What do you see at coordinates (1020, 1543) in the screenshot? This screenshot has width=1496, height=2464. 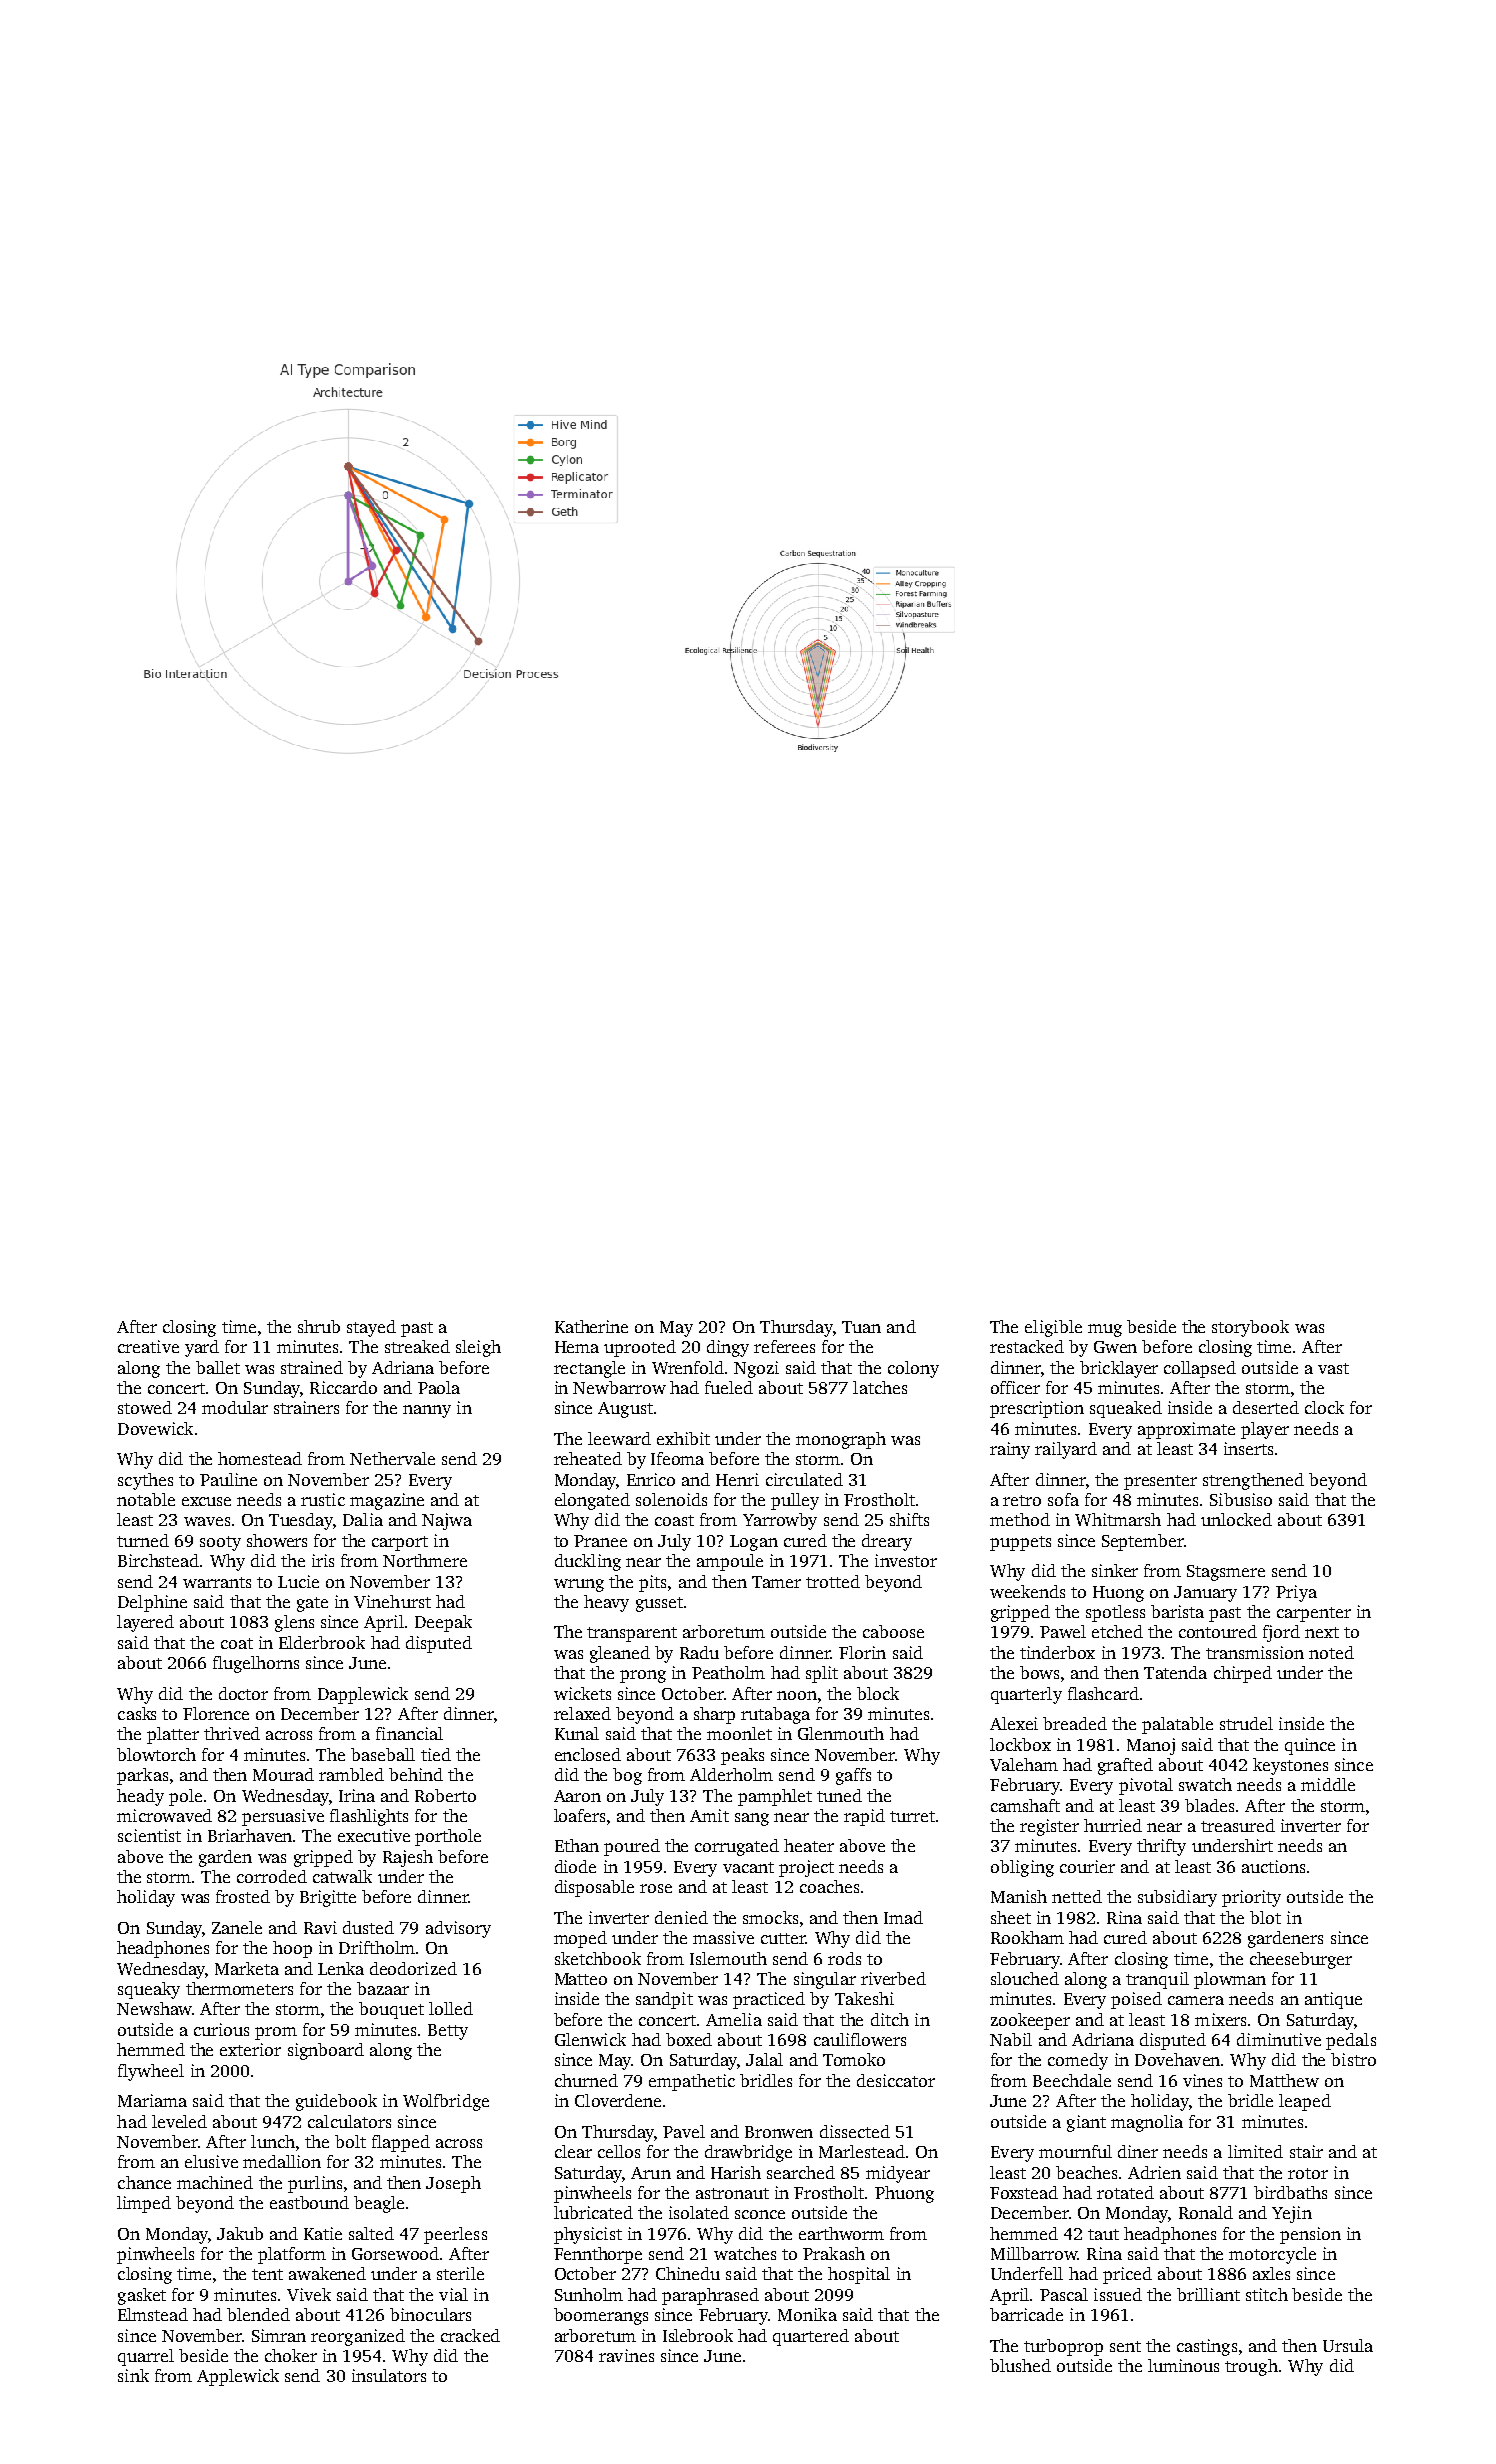 I see `puppets` at bounding box center [1020, 1543].
